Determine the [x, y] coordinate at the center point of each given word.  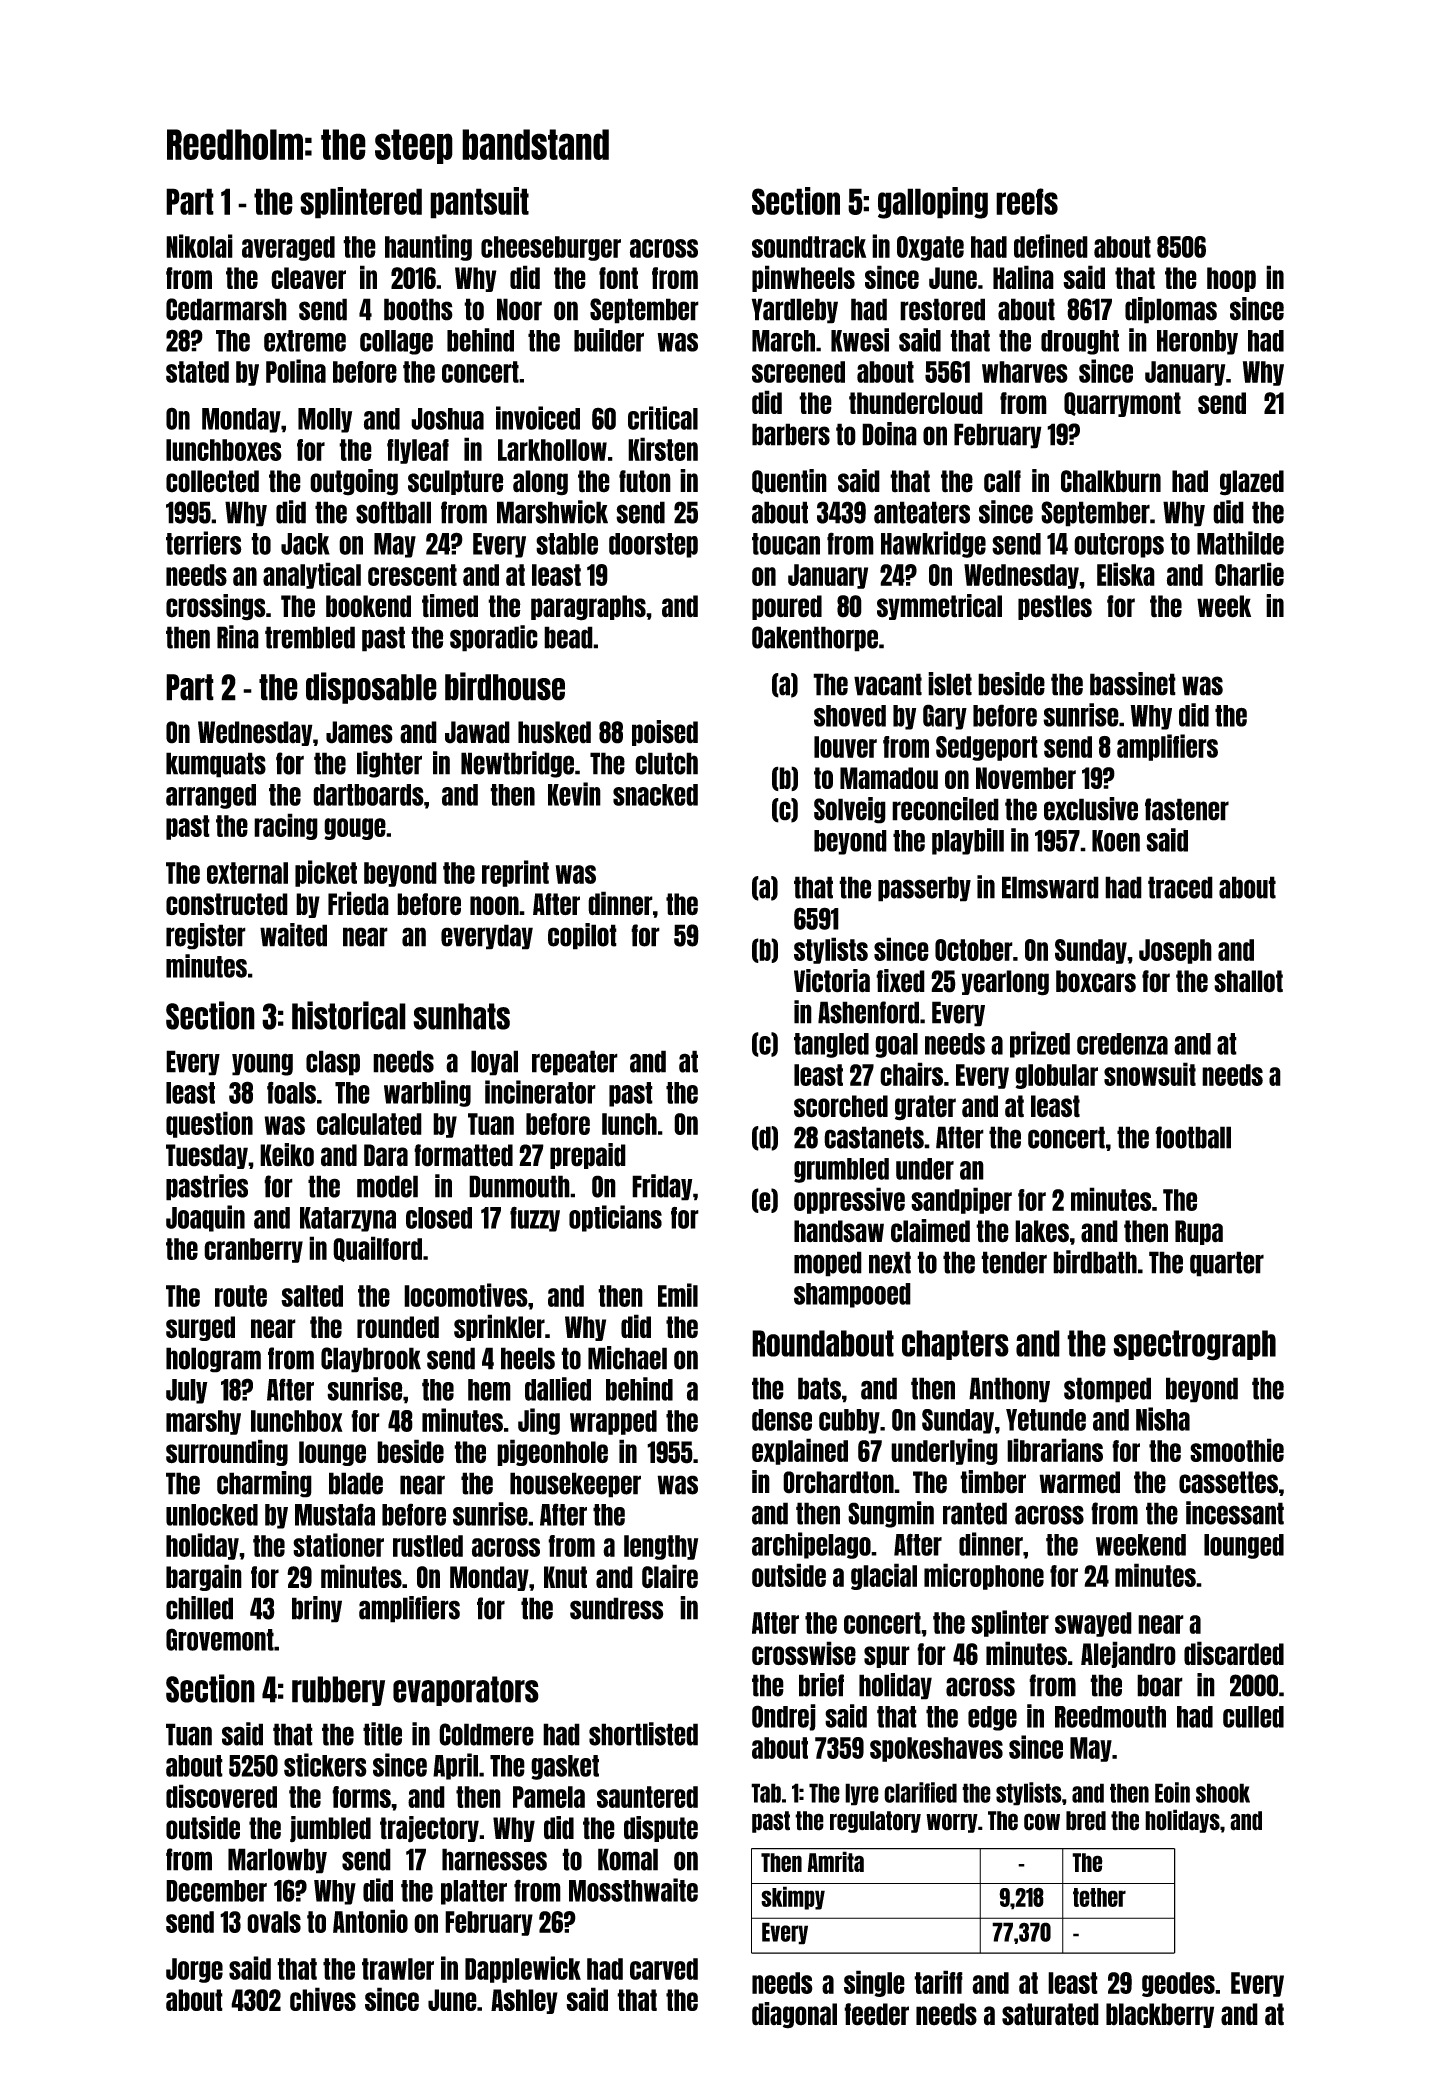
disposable [371, 688]
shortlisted [643, 1734]
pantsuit [479, 203]
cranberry [253, 1250]
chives [323, 1999]
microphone [984, 1576]
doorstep [653, 545]
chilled [199, 1608]
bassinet [1133, 684]
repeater [575, 1063]
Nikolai [199, 246]
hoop [1231, 279]
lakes [1042, 1231]
